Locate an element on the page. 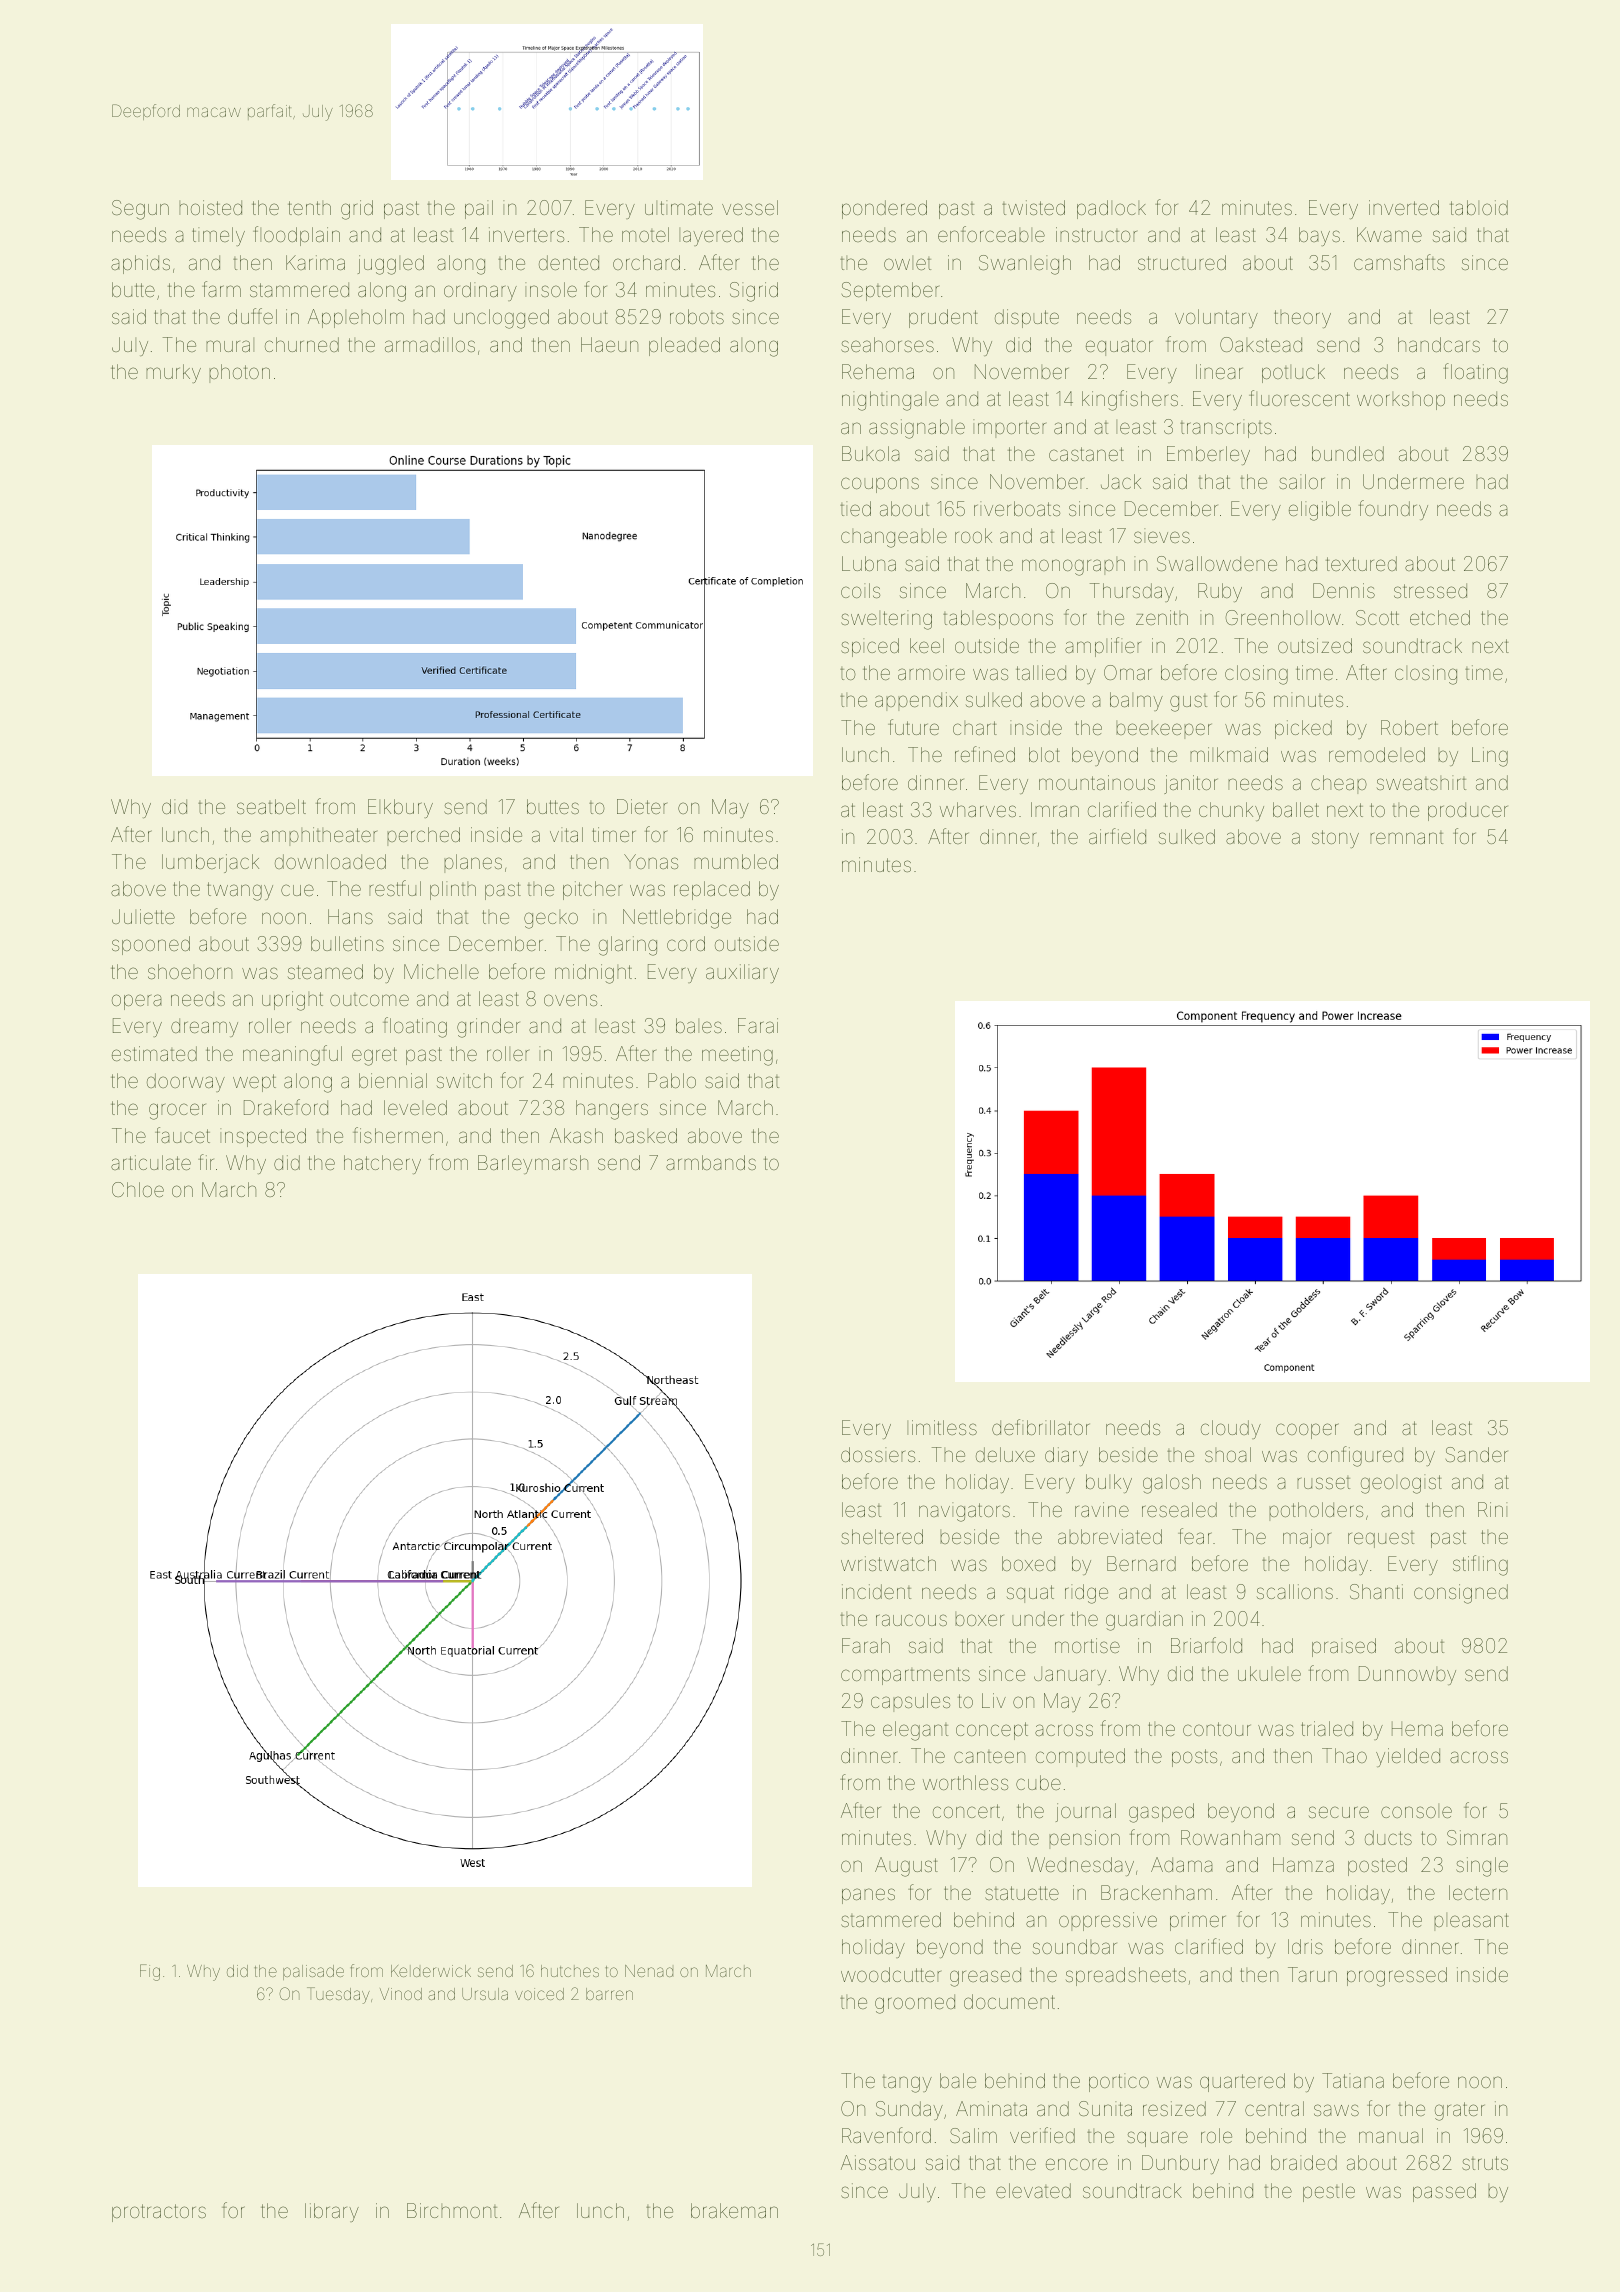 The width and height of the page is (1620, 2292). Dunnowby is located at coordinates (1407, 1675).
